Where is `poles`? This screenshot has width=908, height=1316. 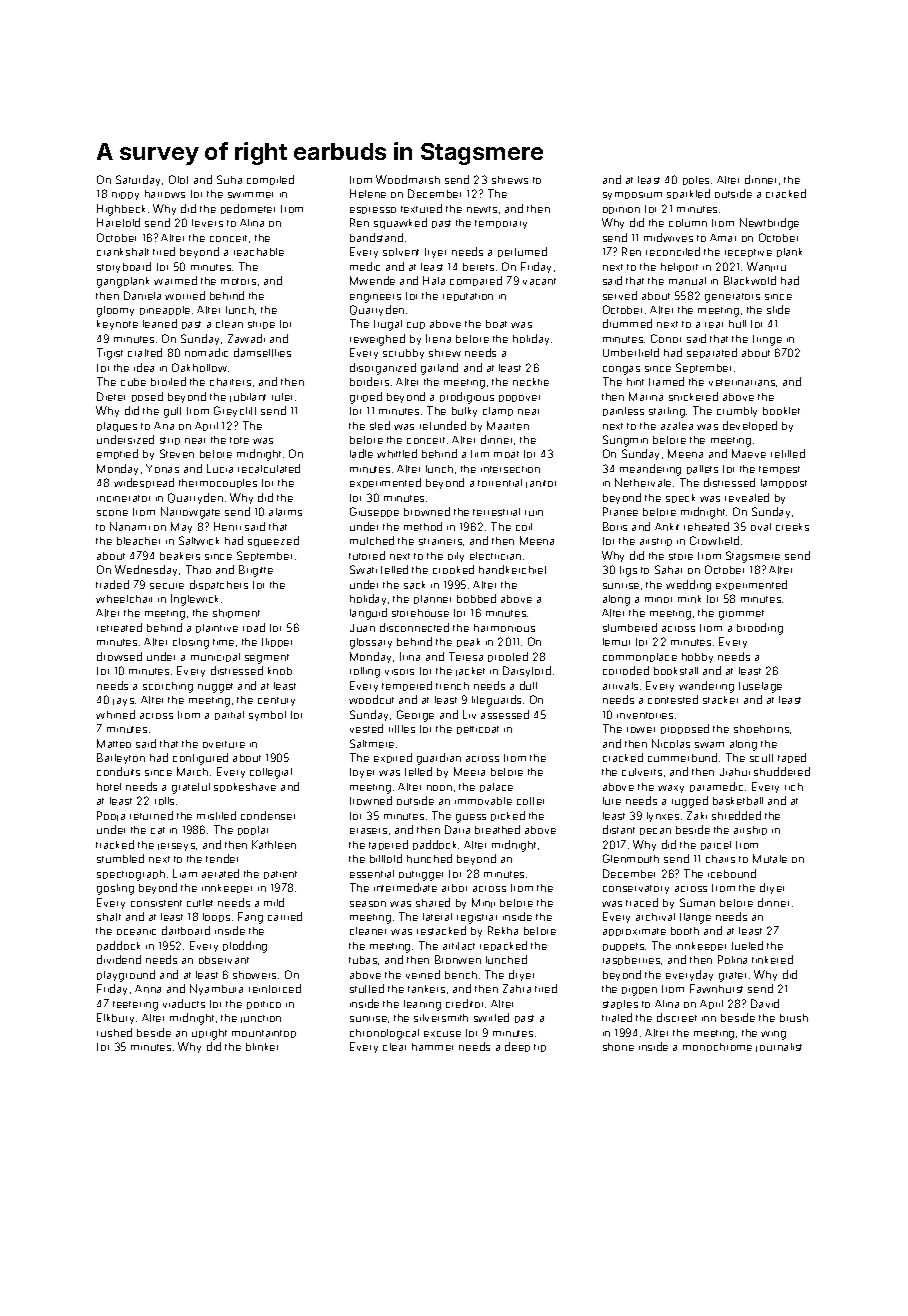 poles is located at coordinates (696, 180).
